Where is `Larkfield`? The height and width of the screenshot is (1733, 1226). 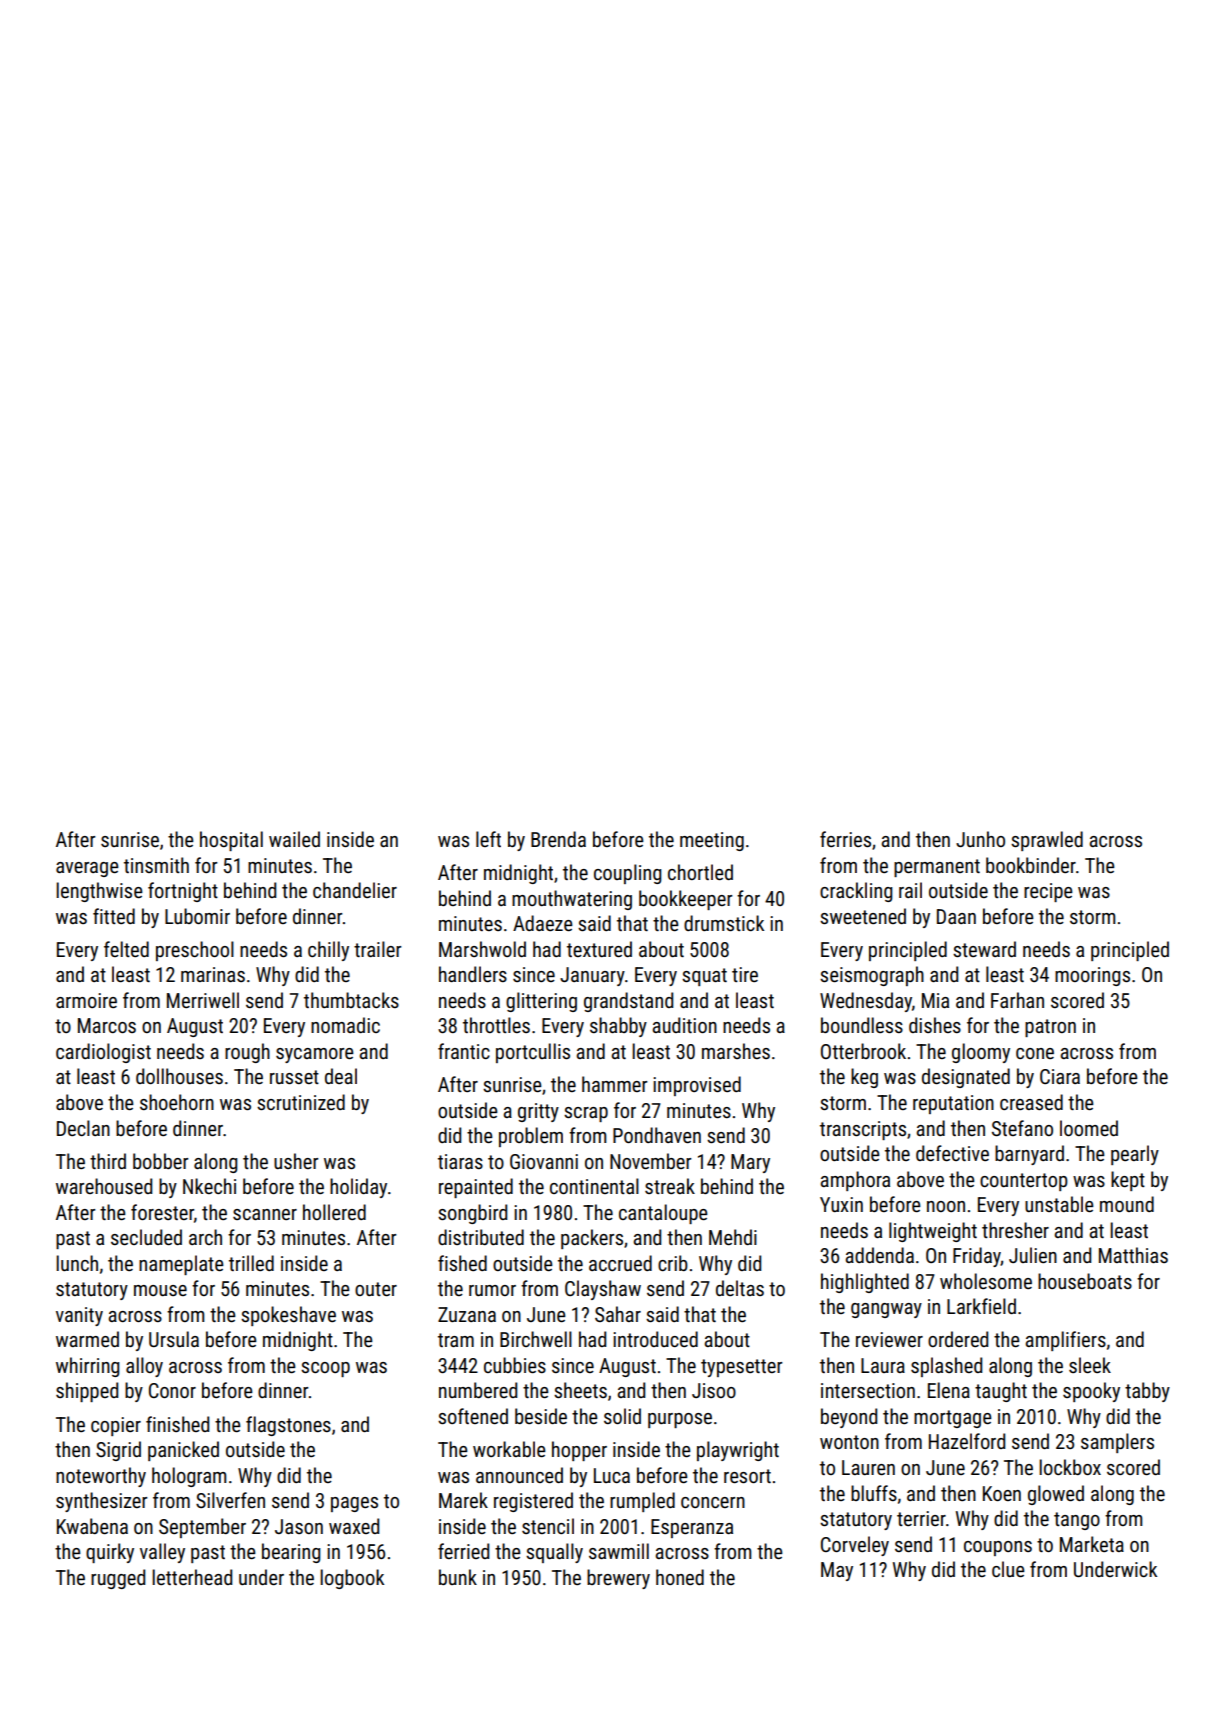
Larkfield is located at coordinates (981, 1306).
